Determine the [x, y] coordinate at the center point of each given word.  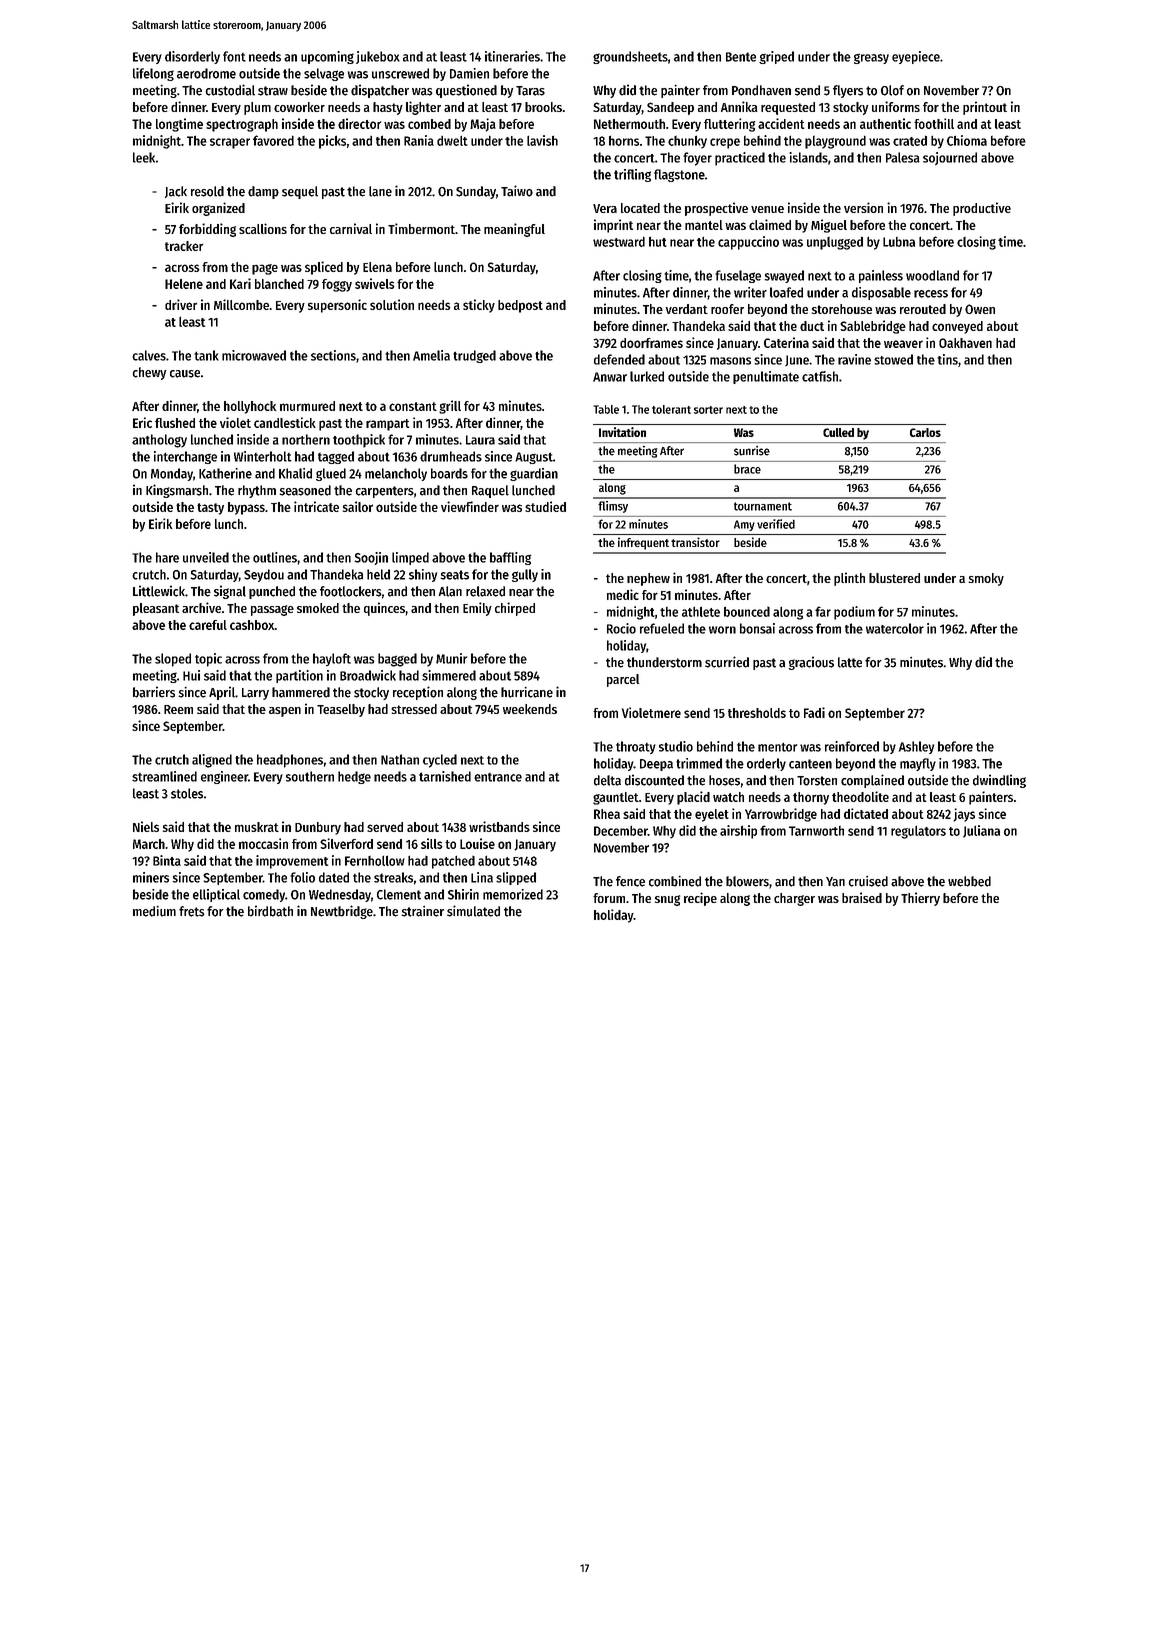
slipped [516, 878]
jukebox [378, 57]
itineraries [512, 56]
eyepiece [916, 57]
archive [201, 607]
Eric [142, 422]
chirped [515, 609]
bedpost [520, 306]
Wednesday [340, 895]
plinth [849, 579]
